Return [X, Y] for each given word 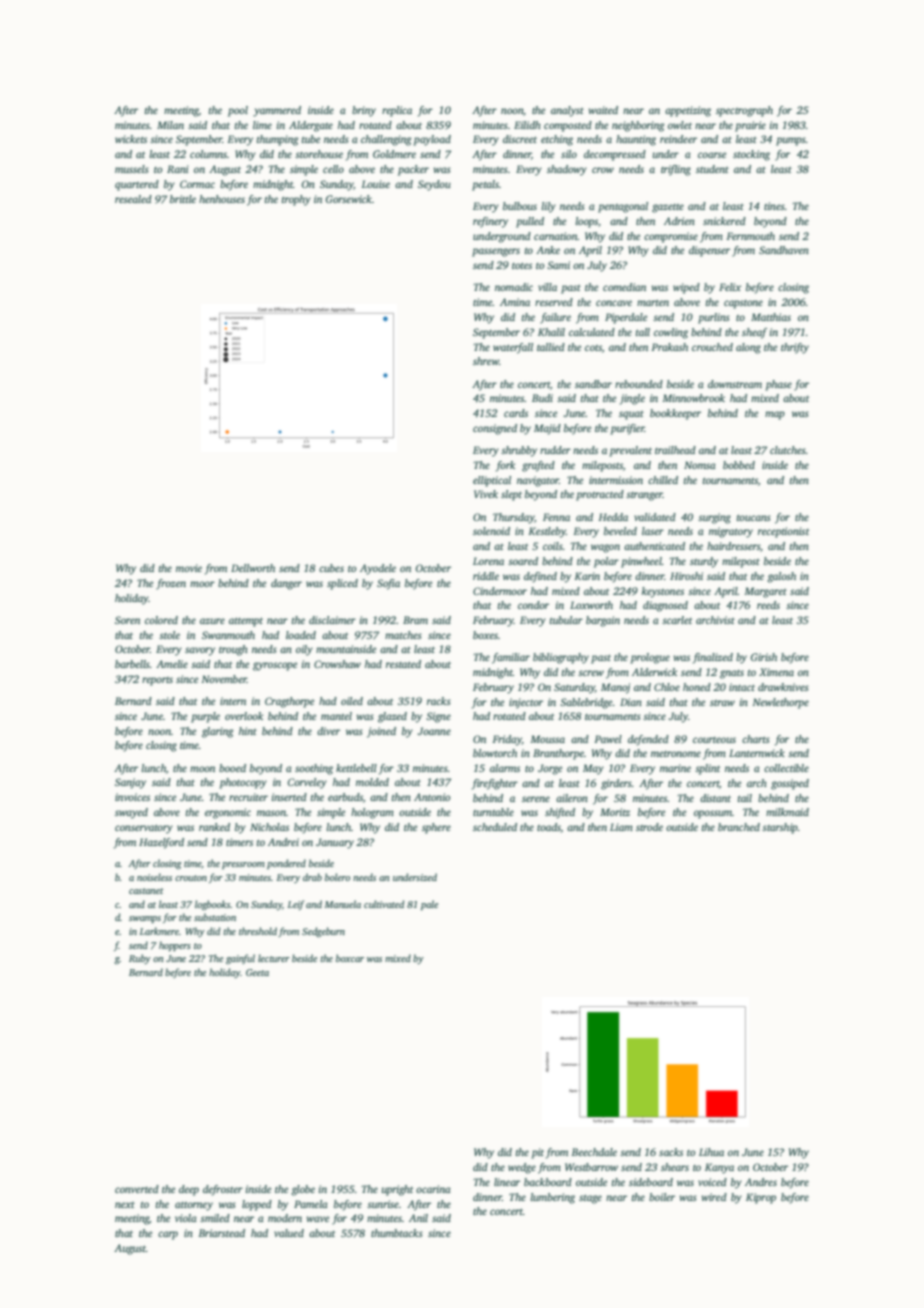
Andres [761, 1182]
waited [603, 110]
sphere [436, 828]
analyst [567, 111]
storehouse [319, 154]
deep [189, 1190]
